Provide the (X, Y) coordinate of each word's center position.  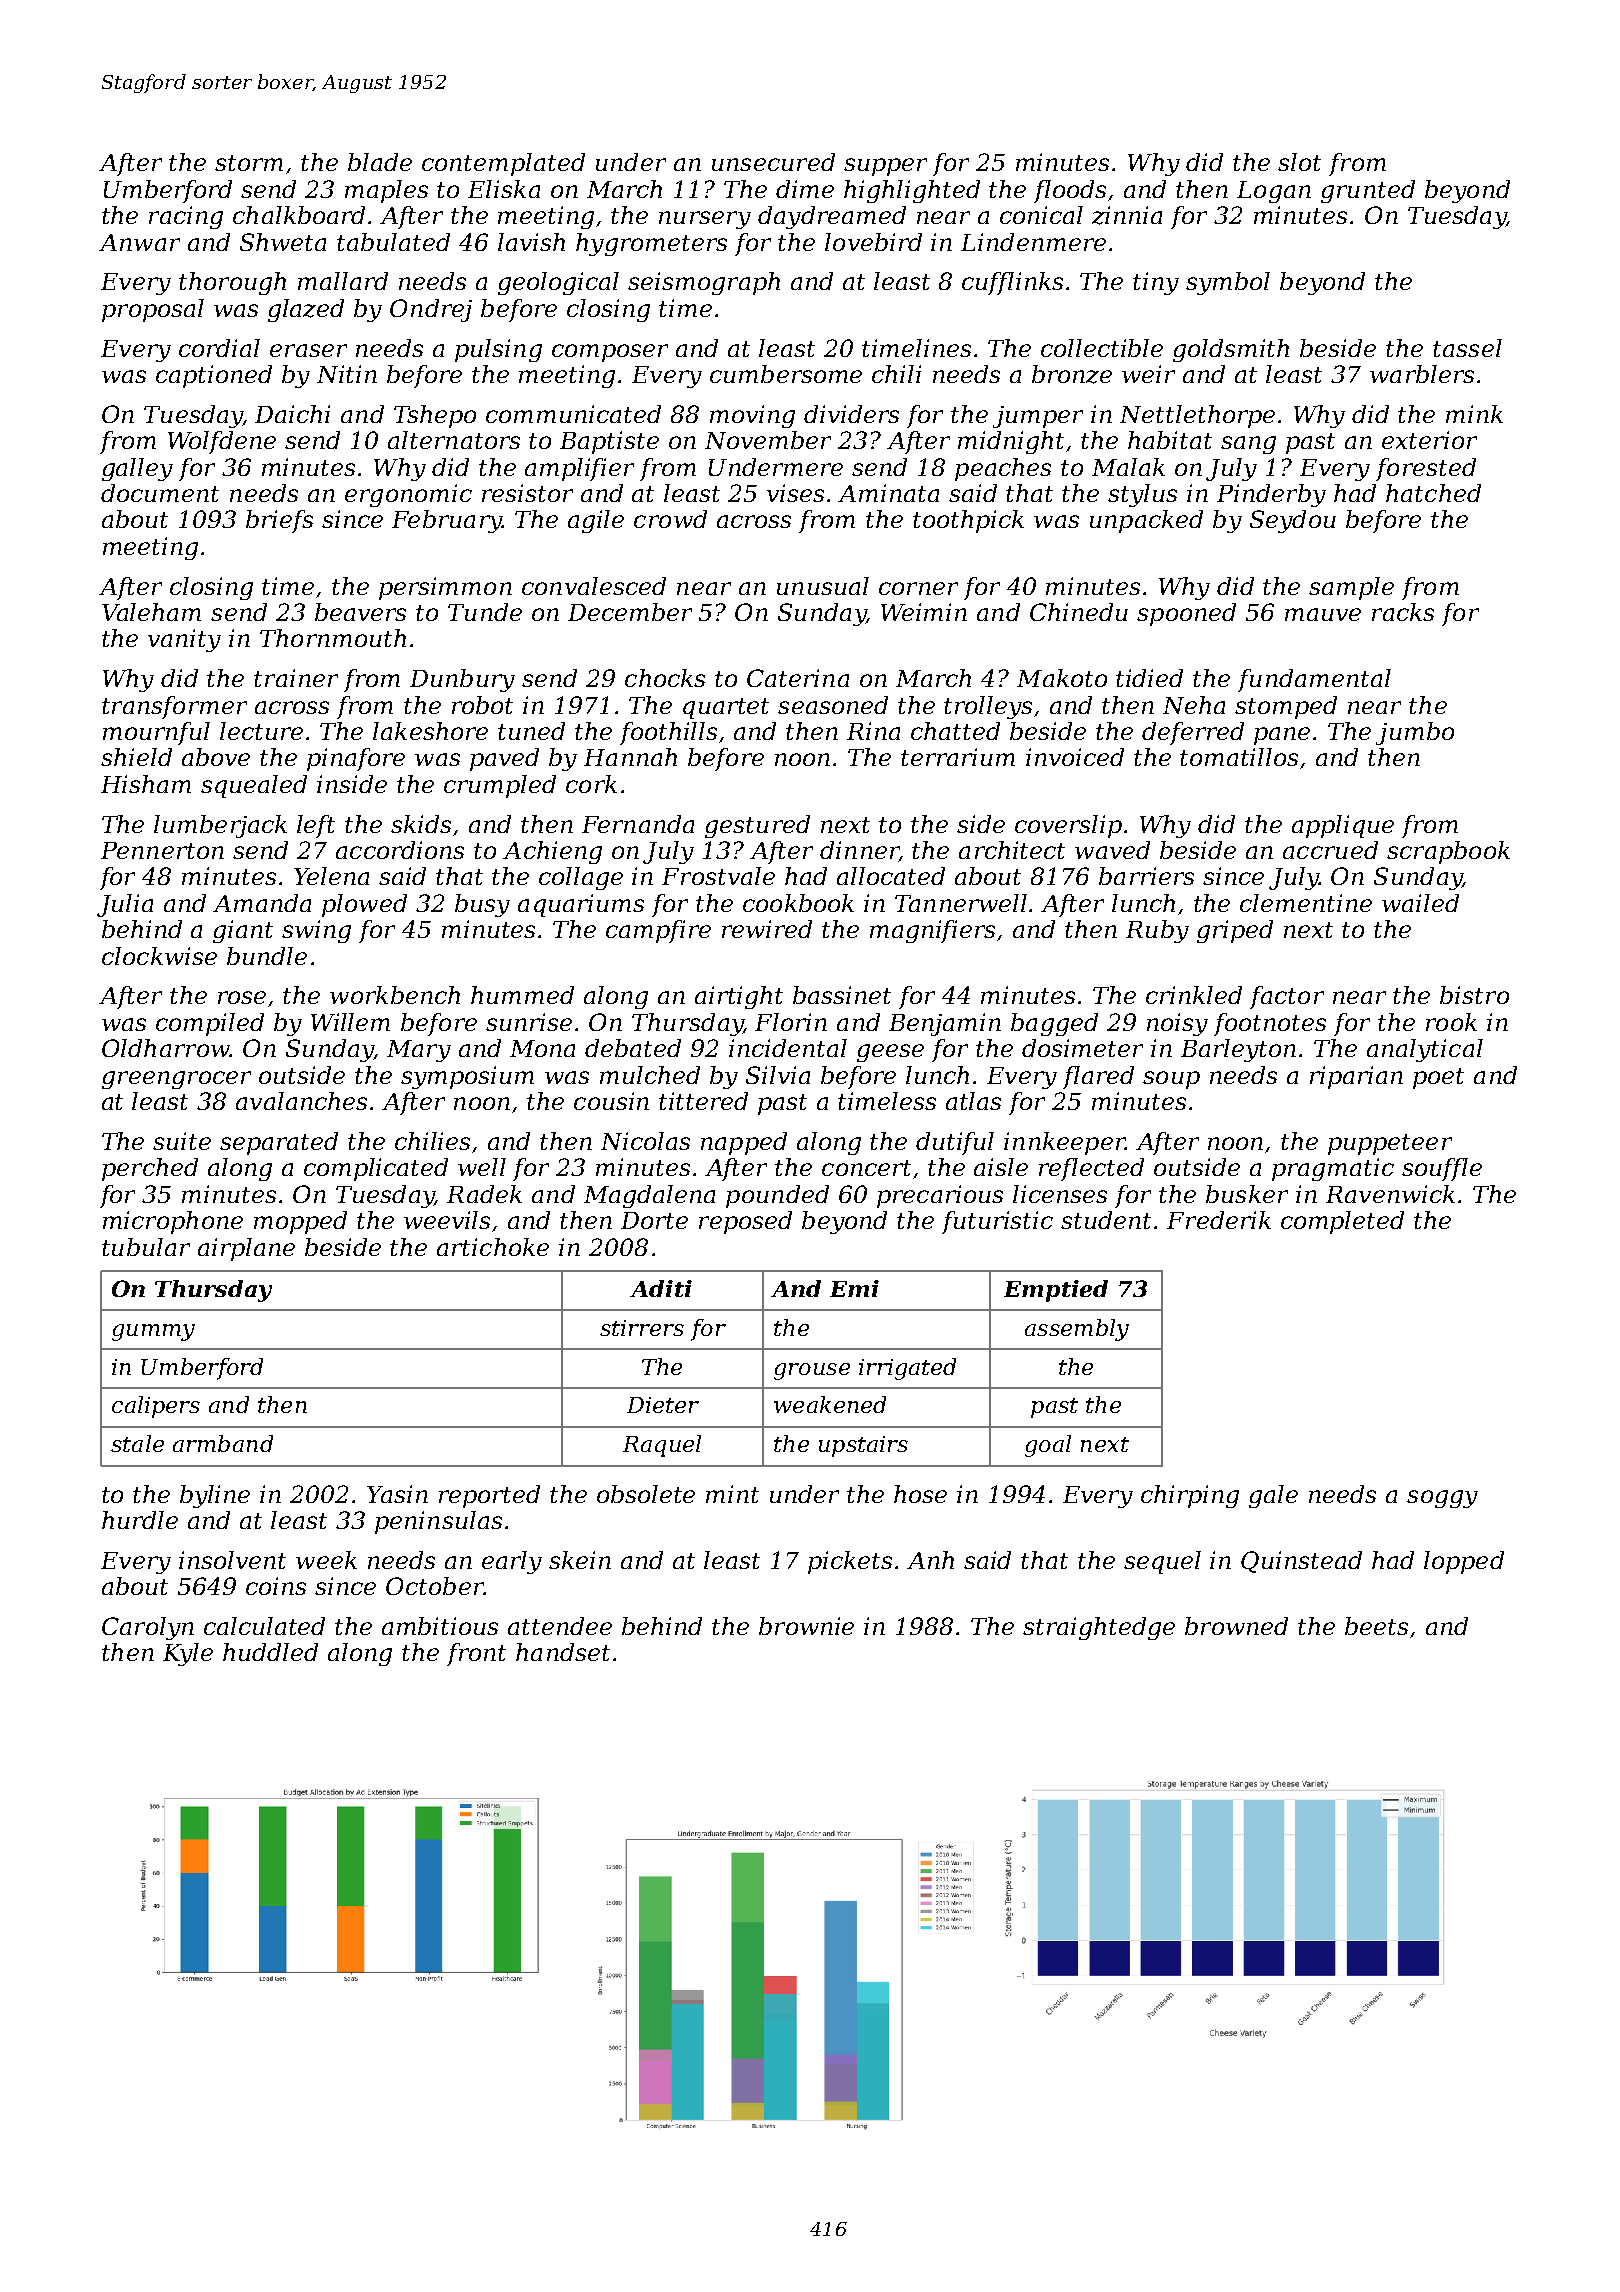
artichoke (493, 1247)
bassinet (842, 995)
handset (563, 1652)
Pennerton (162, 850)
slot (1299, 162)
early (512, 1562)
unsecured (773, 162)
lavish (531, 242)
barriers (1146, 876)
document (160, 493)
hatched (1433, 493)
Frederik (1219, 1220)
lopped (1464, 1562)
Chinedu (1079, 612)
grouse (812, 1371)
